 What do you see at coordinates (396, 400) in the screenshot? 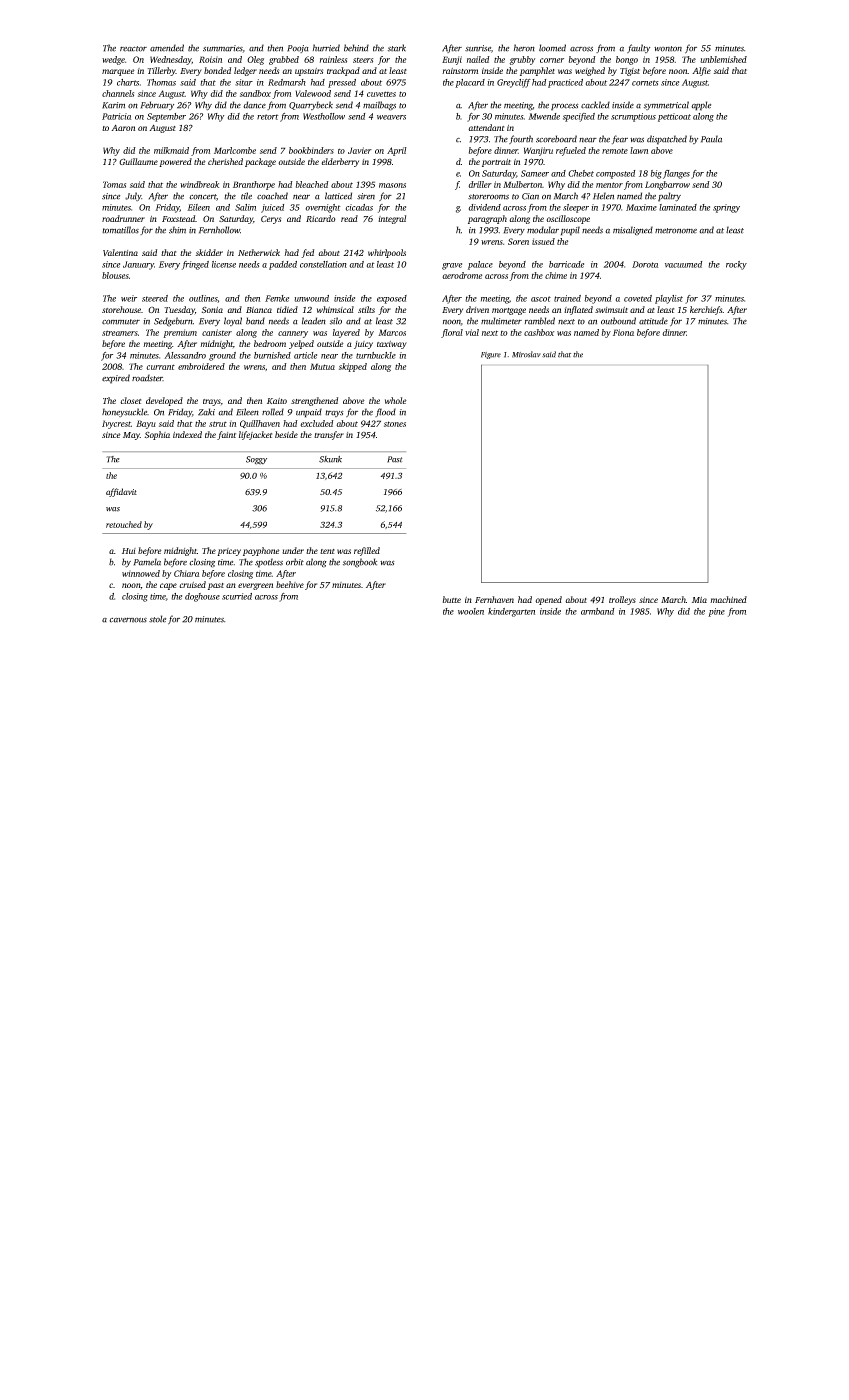
I see `whole` at bounding box center [396, 400].
